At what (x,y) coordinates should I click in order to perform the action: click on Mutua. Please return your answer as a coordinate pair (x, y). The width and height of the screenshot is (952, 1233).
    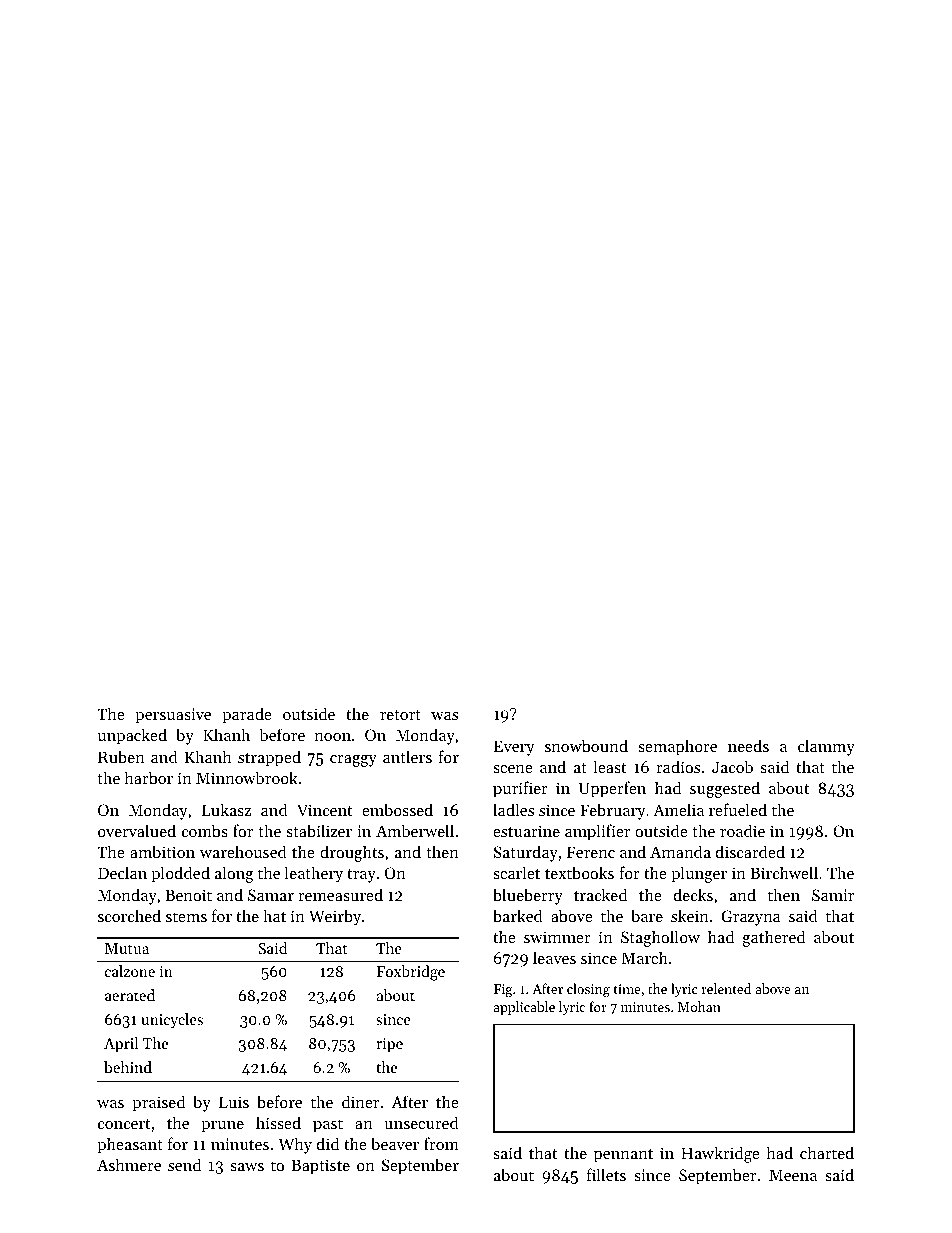
    Looking at the image, I should click on (127, 948).
